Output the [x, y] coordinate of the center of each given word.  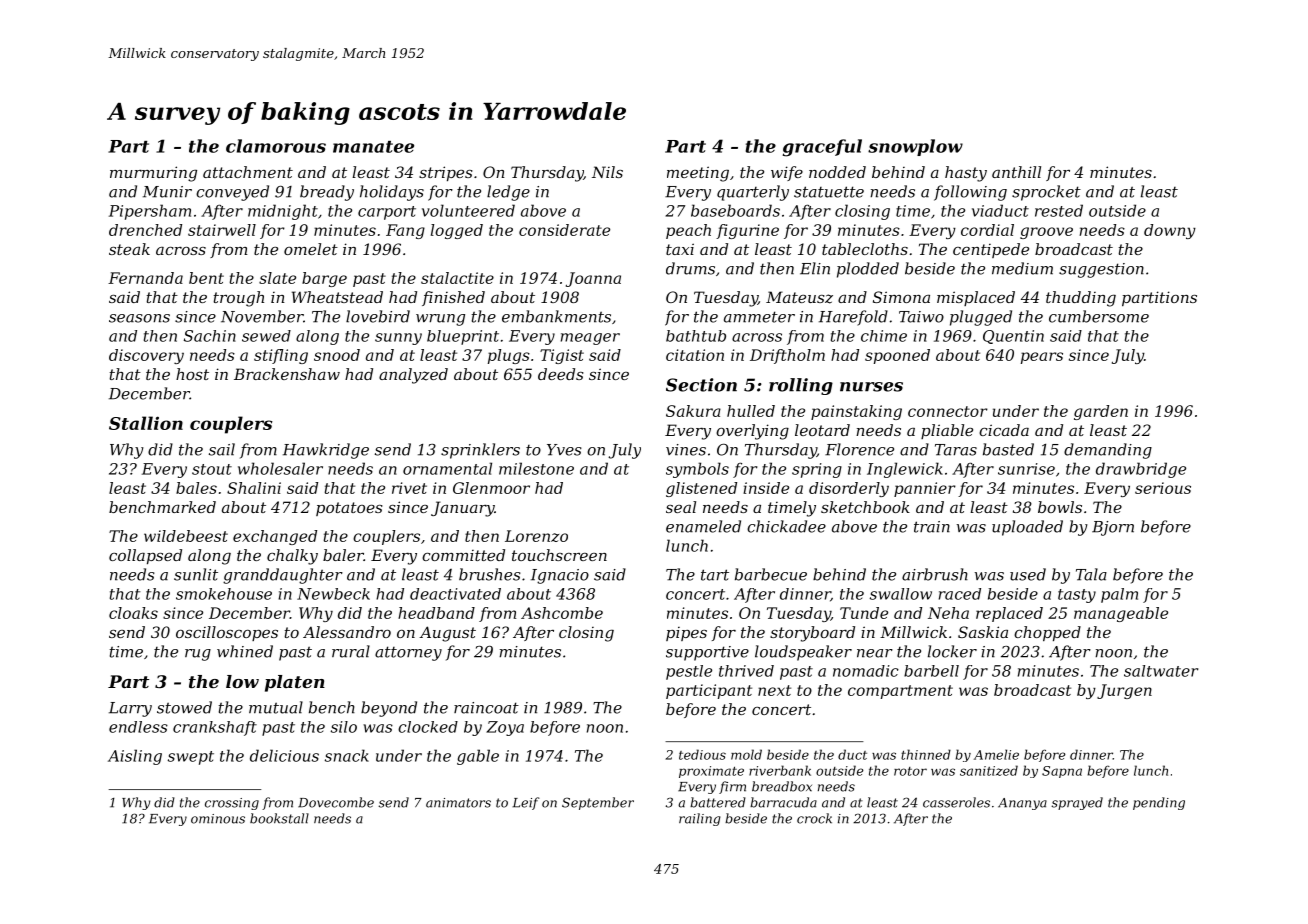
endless [138, 727]
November [262, 316]
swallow [901, 594]
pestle [689, 672]
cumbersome [1099, 316]
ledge [508, 193]
